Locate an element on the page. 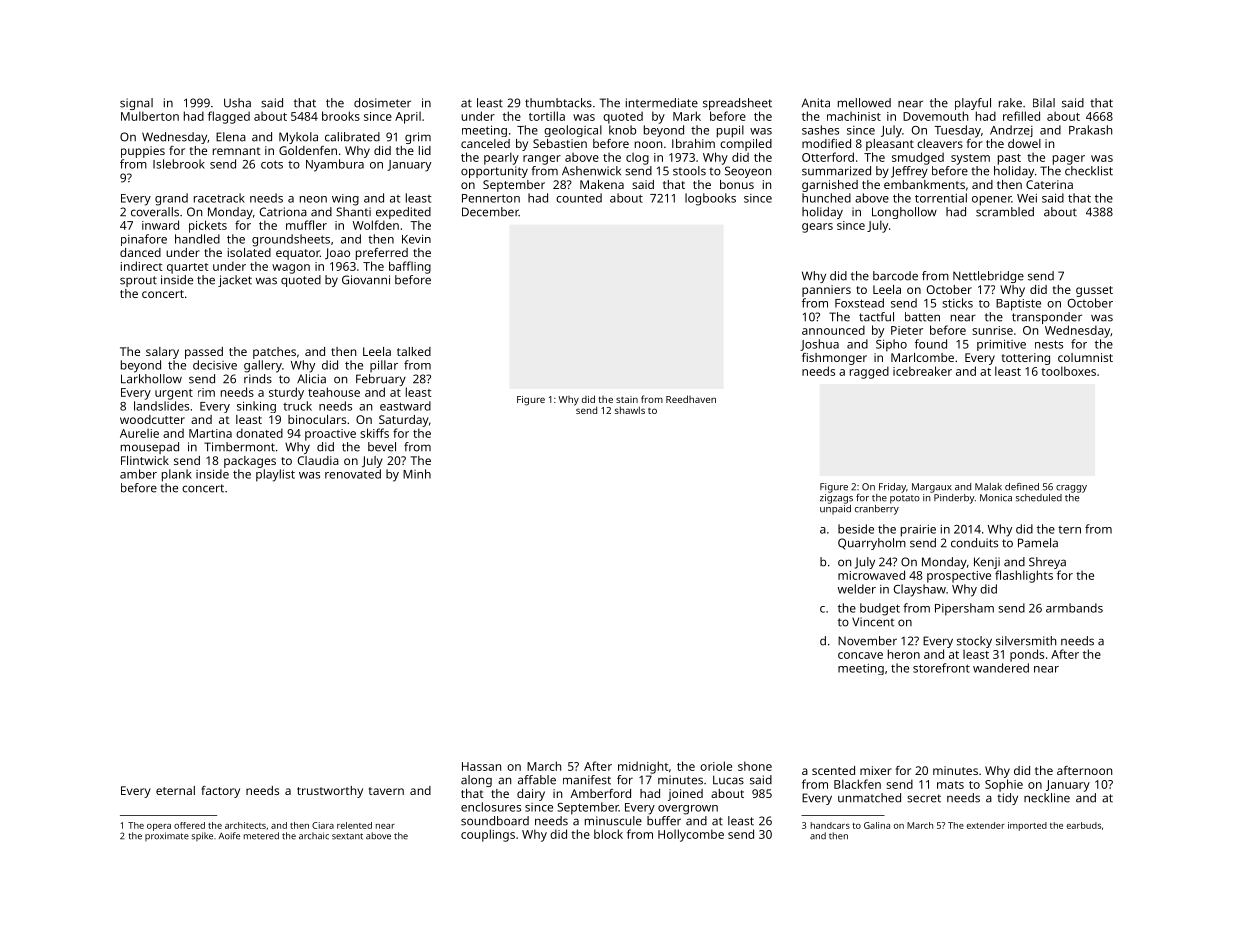 The image size is (1233, 952). dosimeter is located at coordinates (382, 103).
